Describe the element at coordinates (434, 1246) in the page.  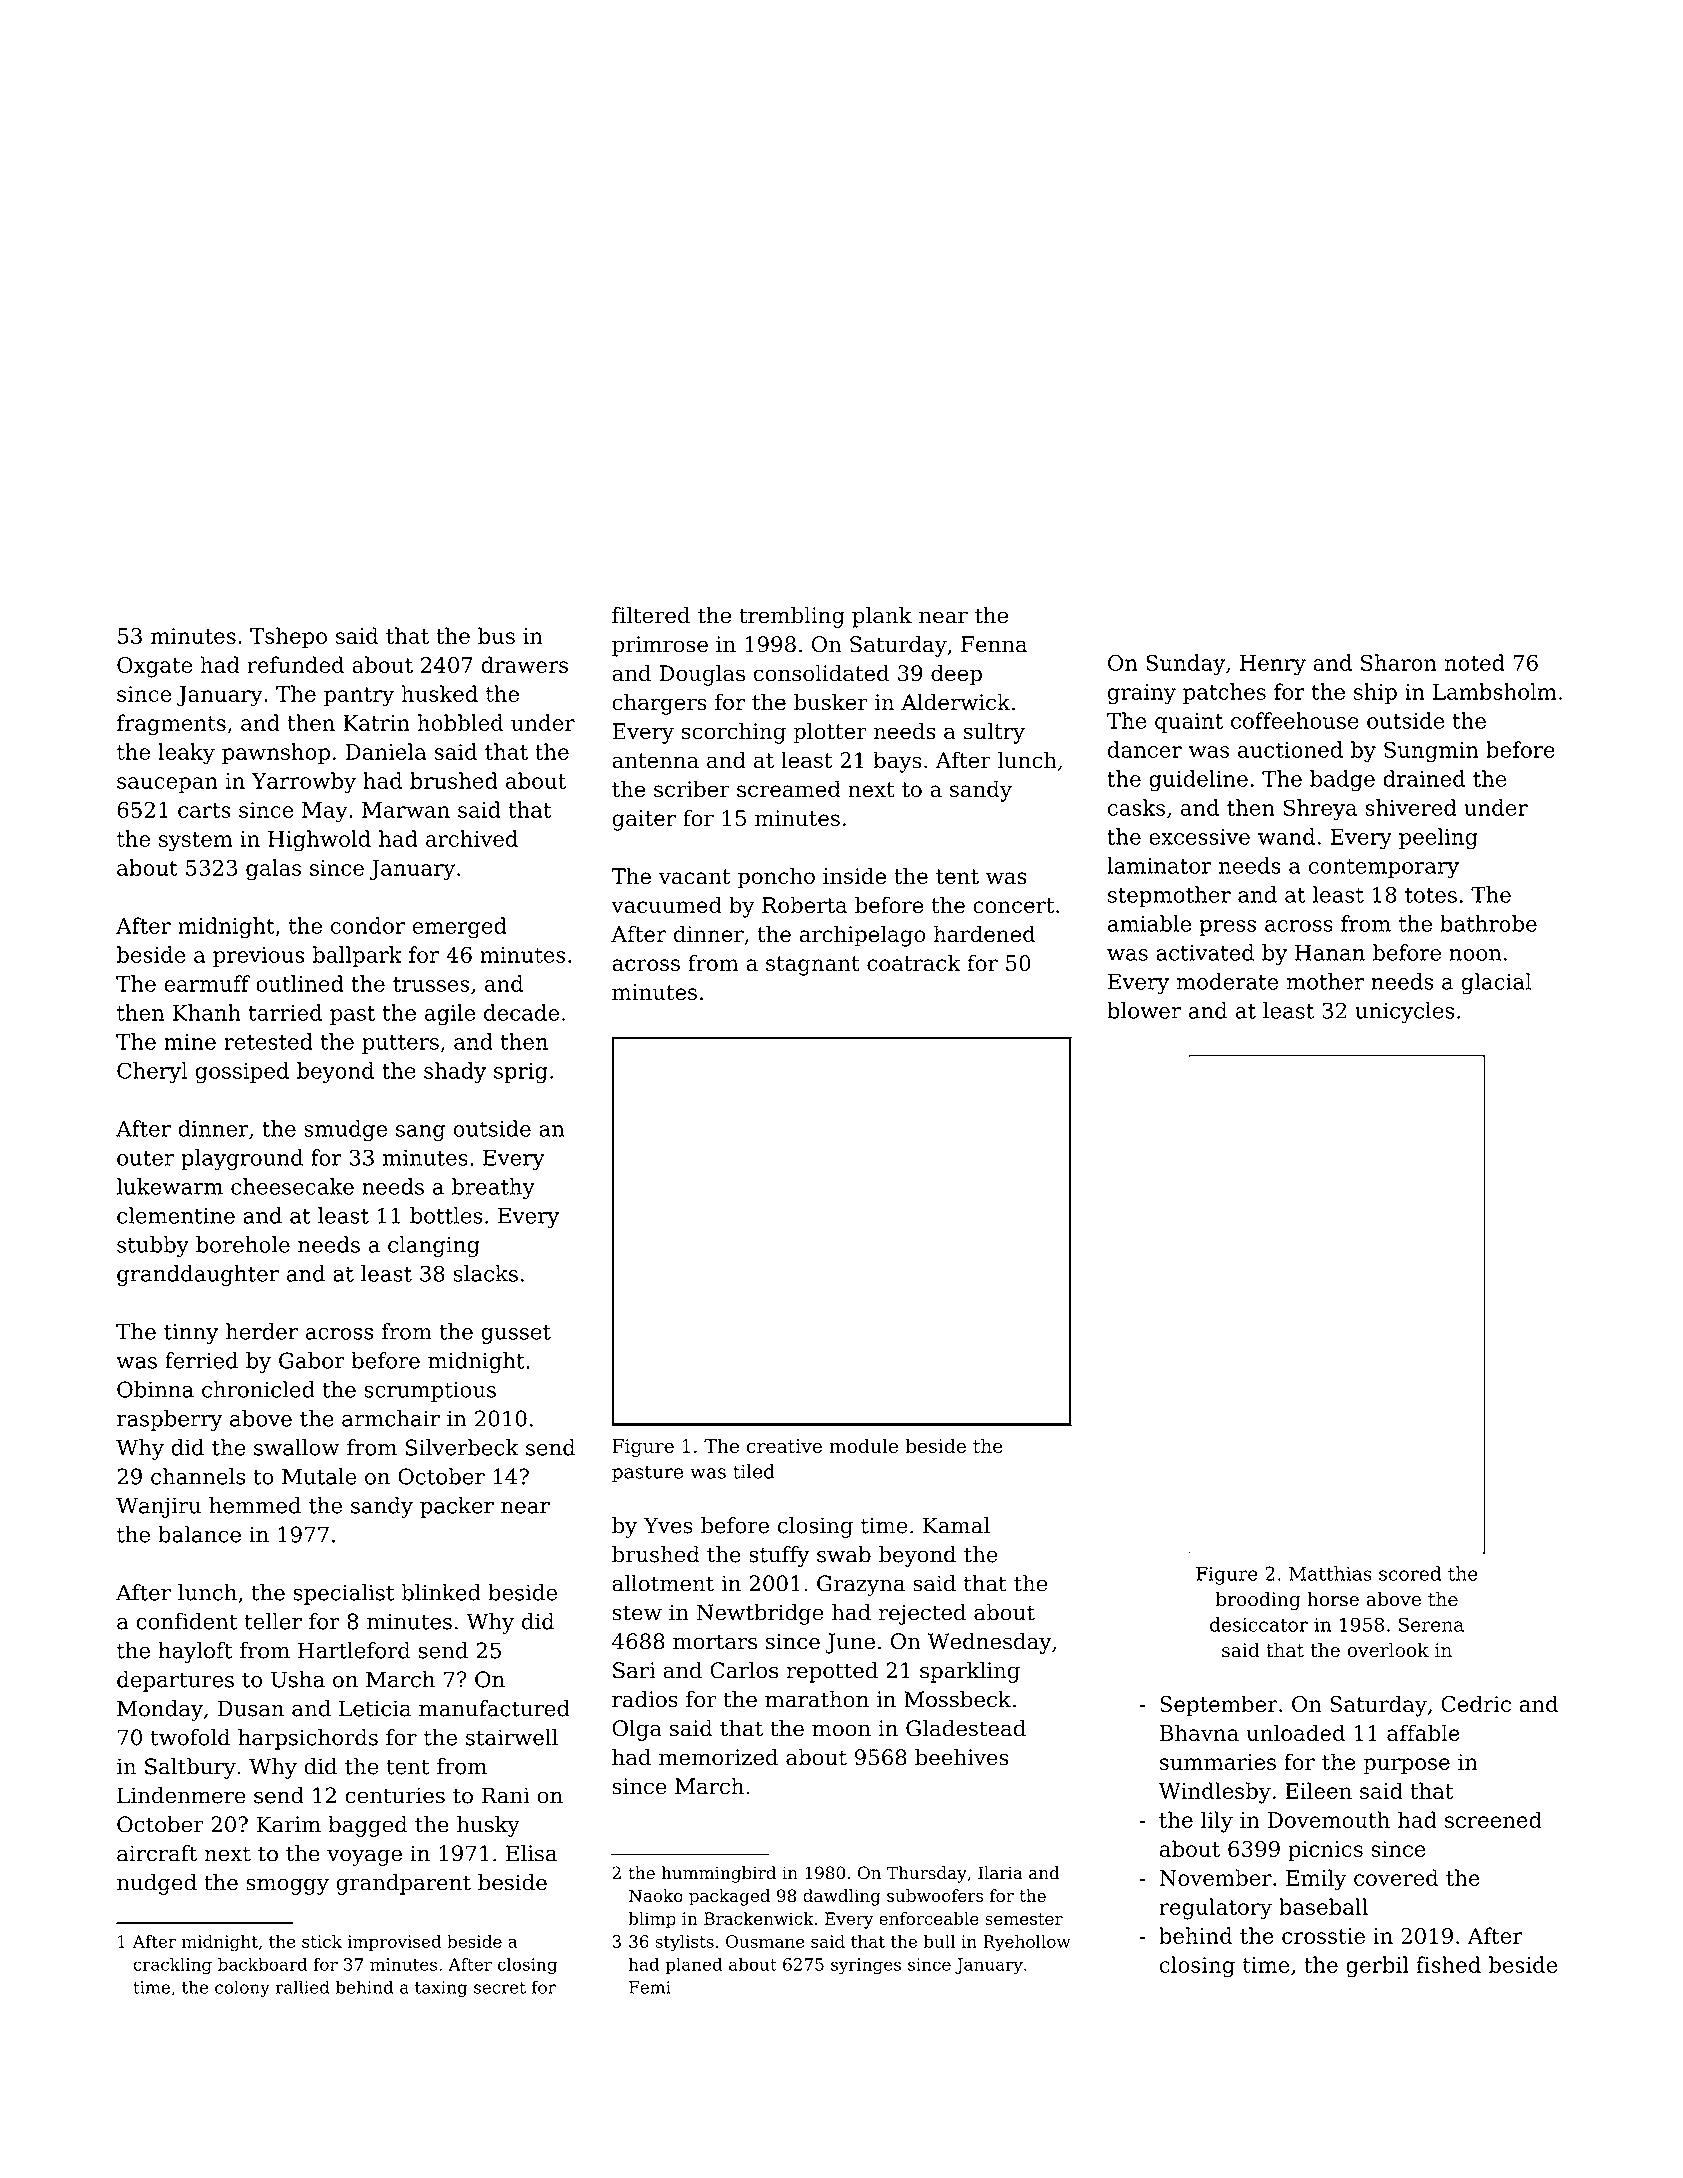
I see `clanging` at that location.
